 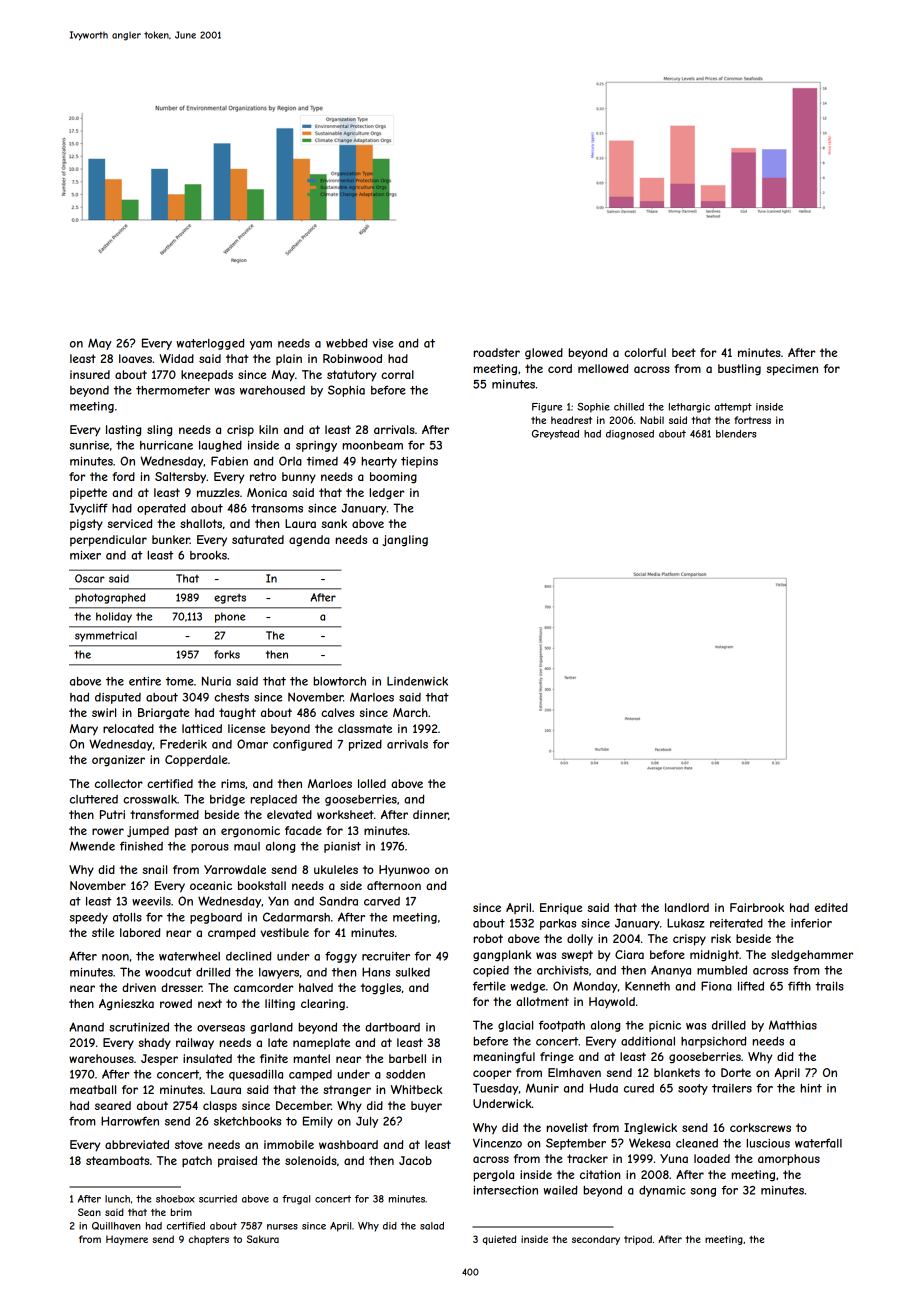 What do you see at coordinates (106, 636) in the screenshot?
I see `symmetrical` at bounding box center [106, 636].
